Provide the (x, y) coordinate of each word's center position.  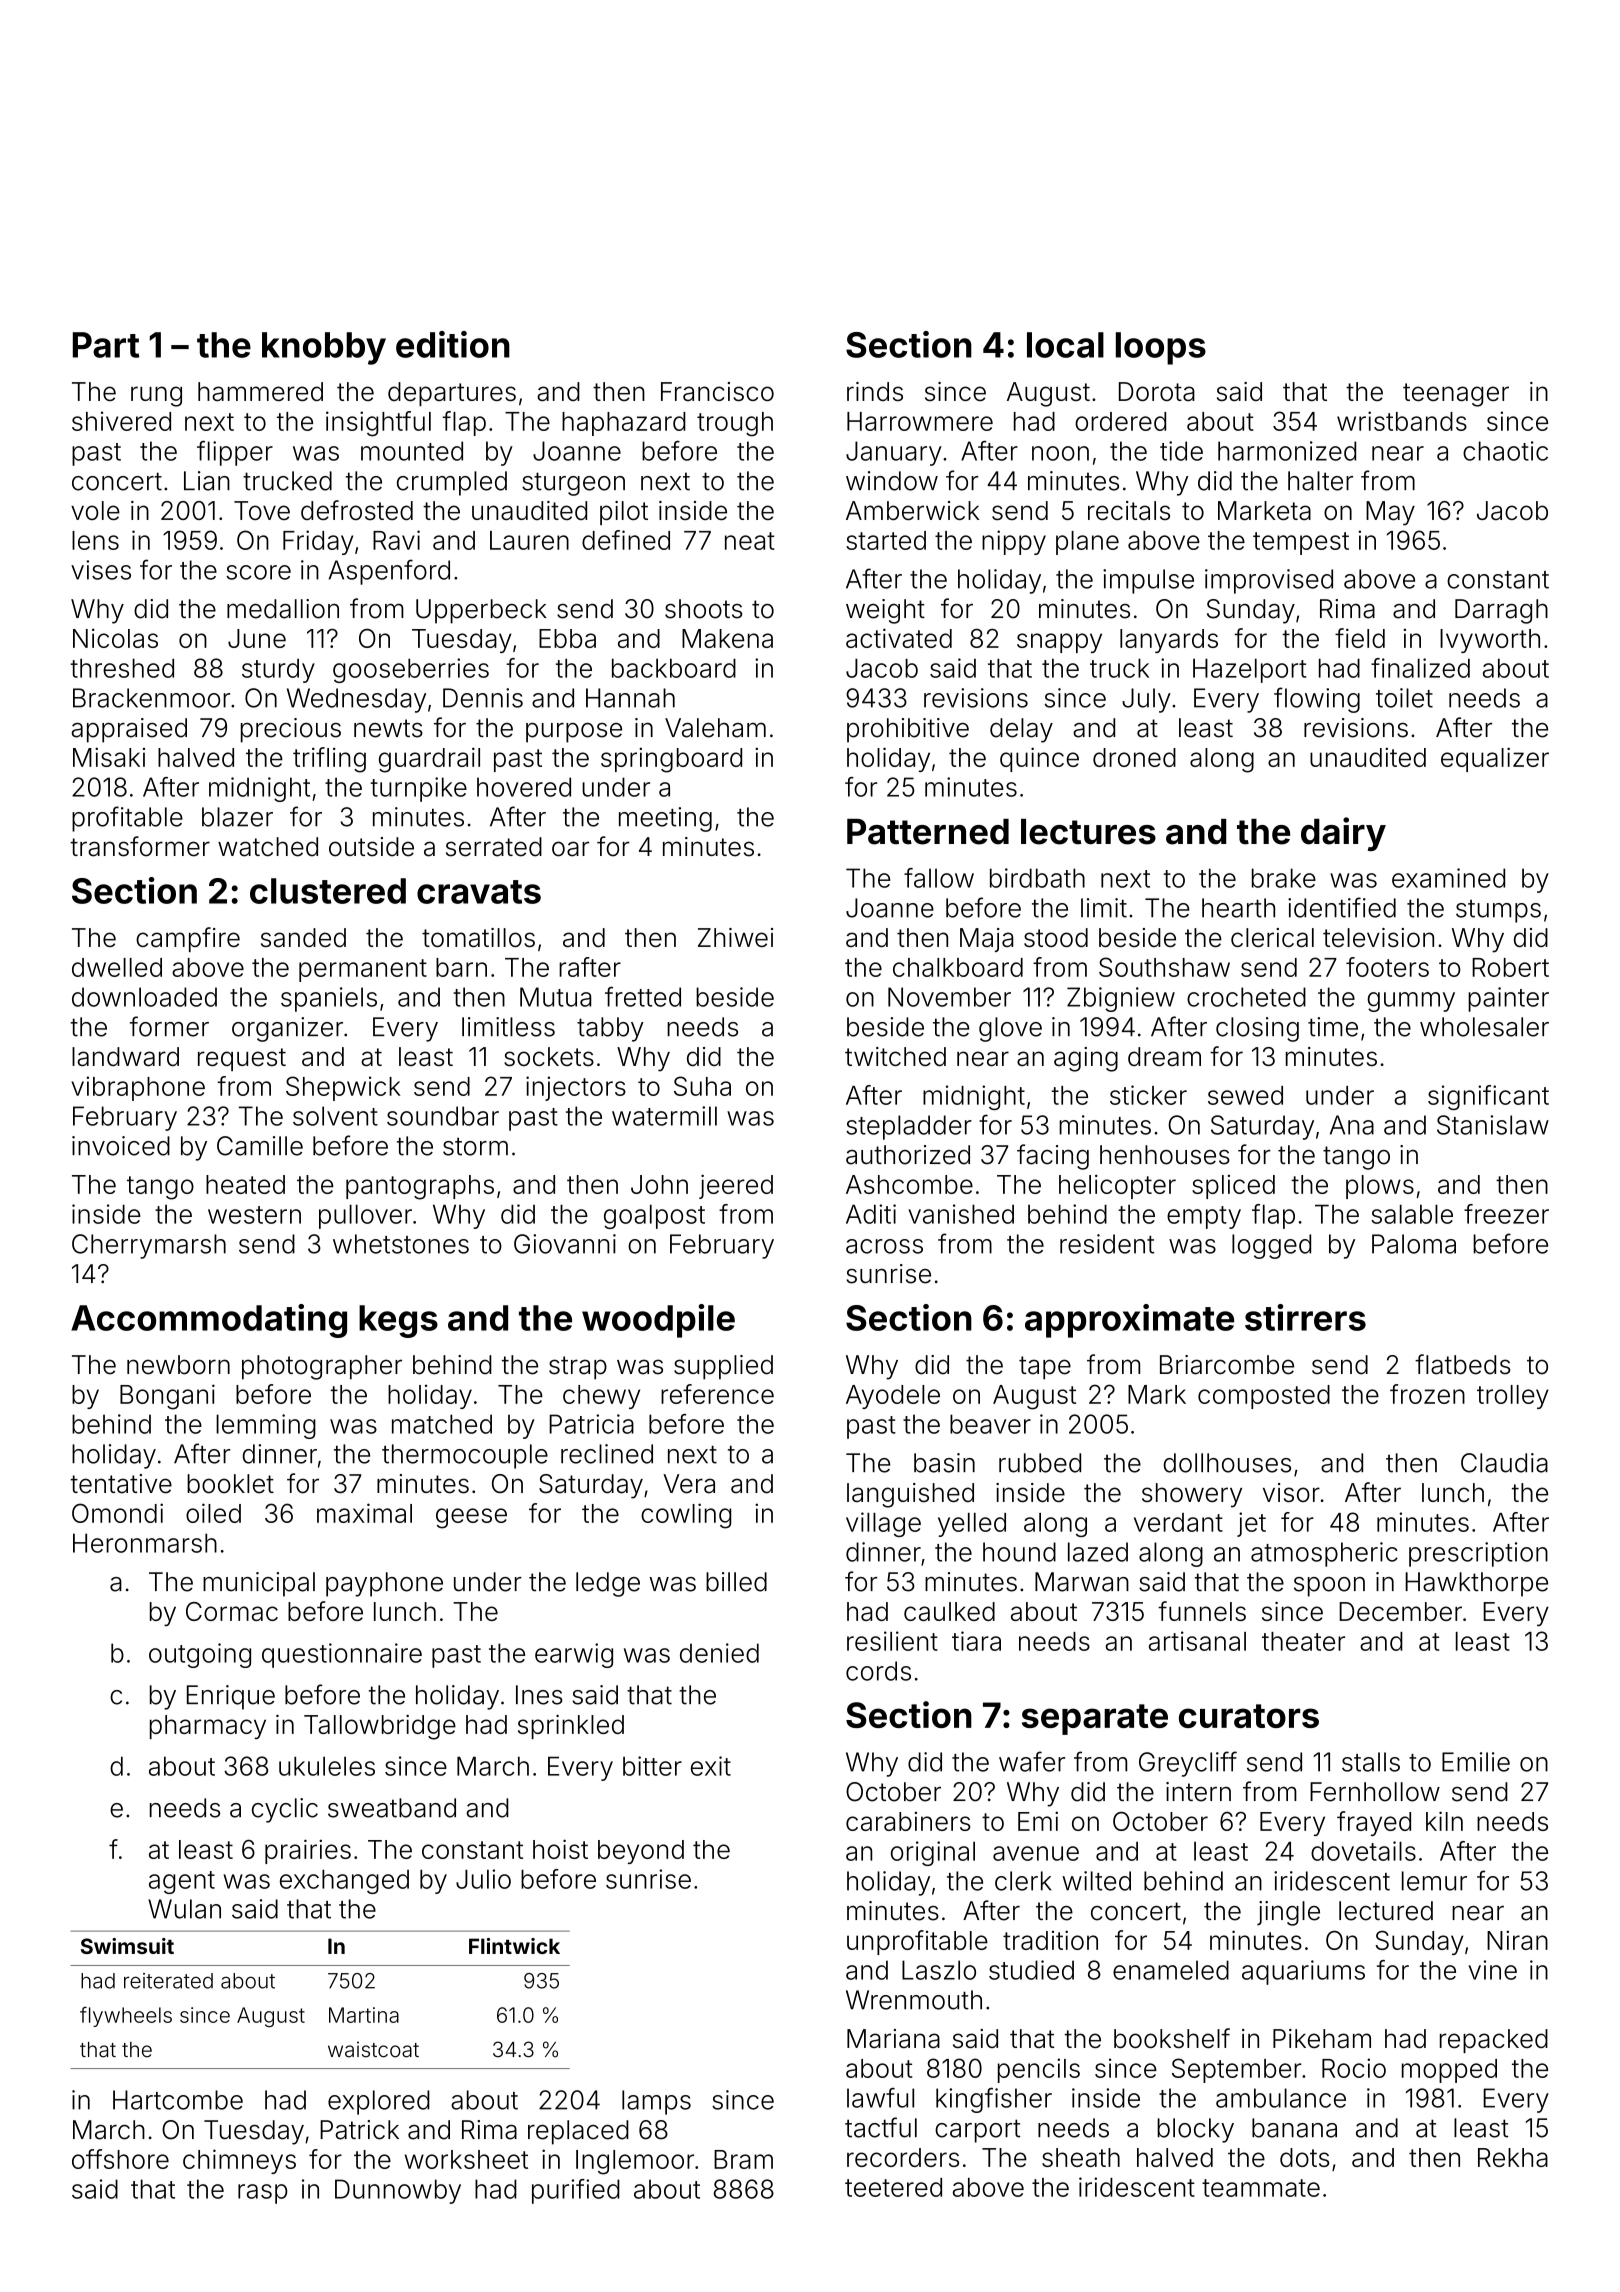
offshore (120, 2159)
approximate (1129, 1321)
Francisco (717, 391)
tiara (976, 1641)
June (257, 638)
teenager (1456, 395)
